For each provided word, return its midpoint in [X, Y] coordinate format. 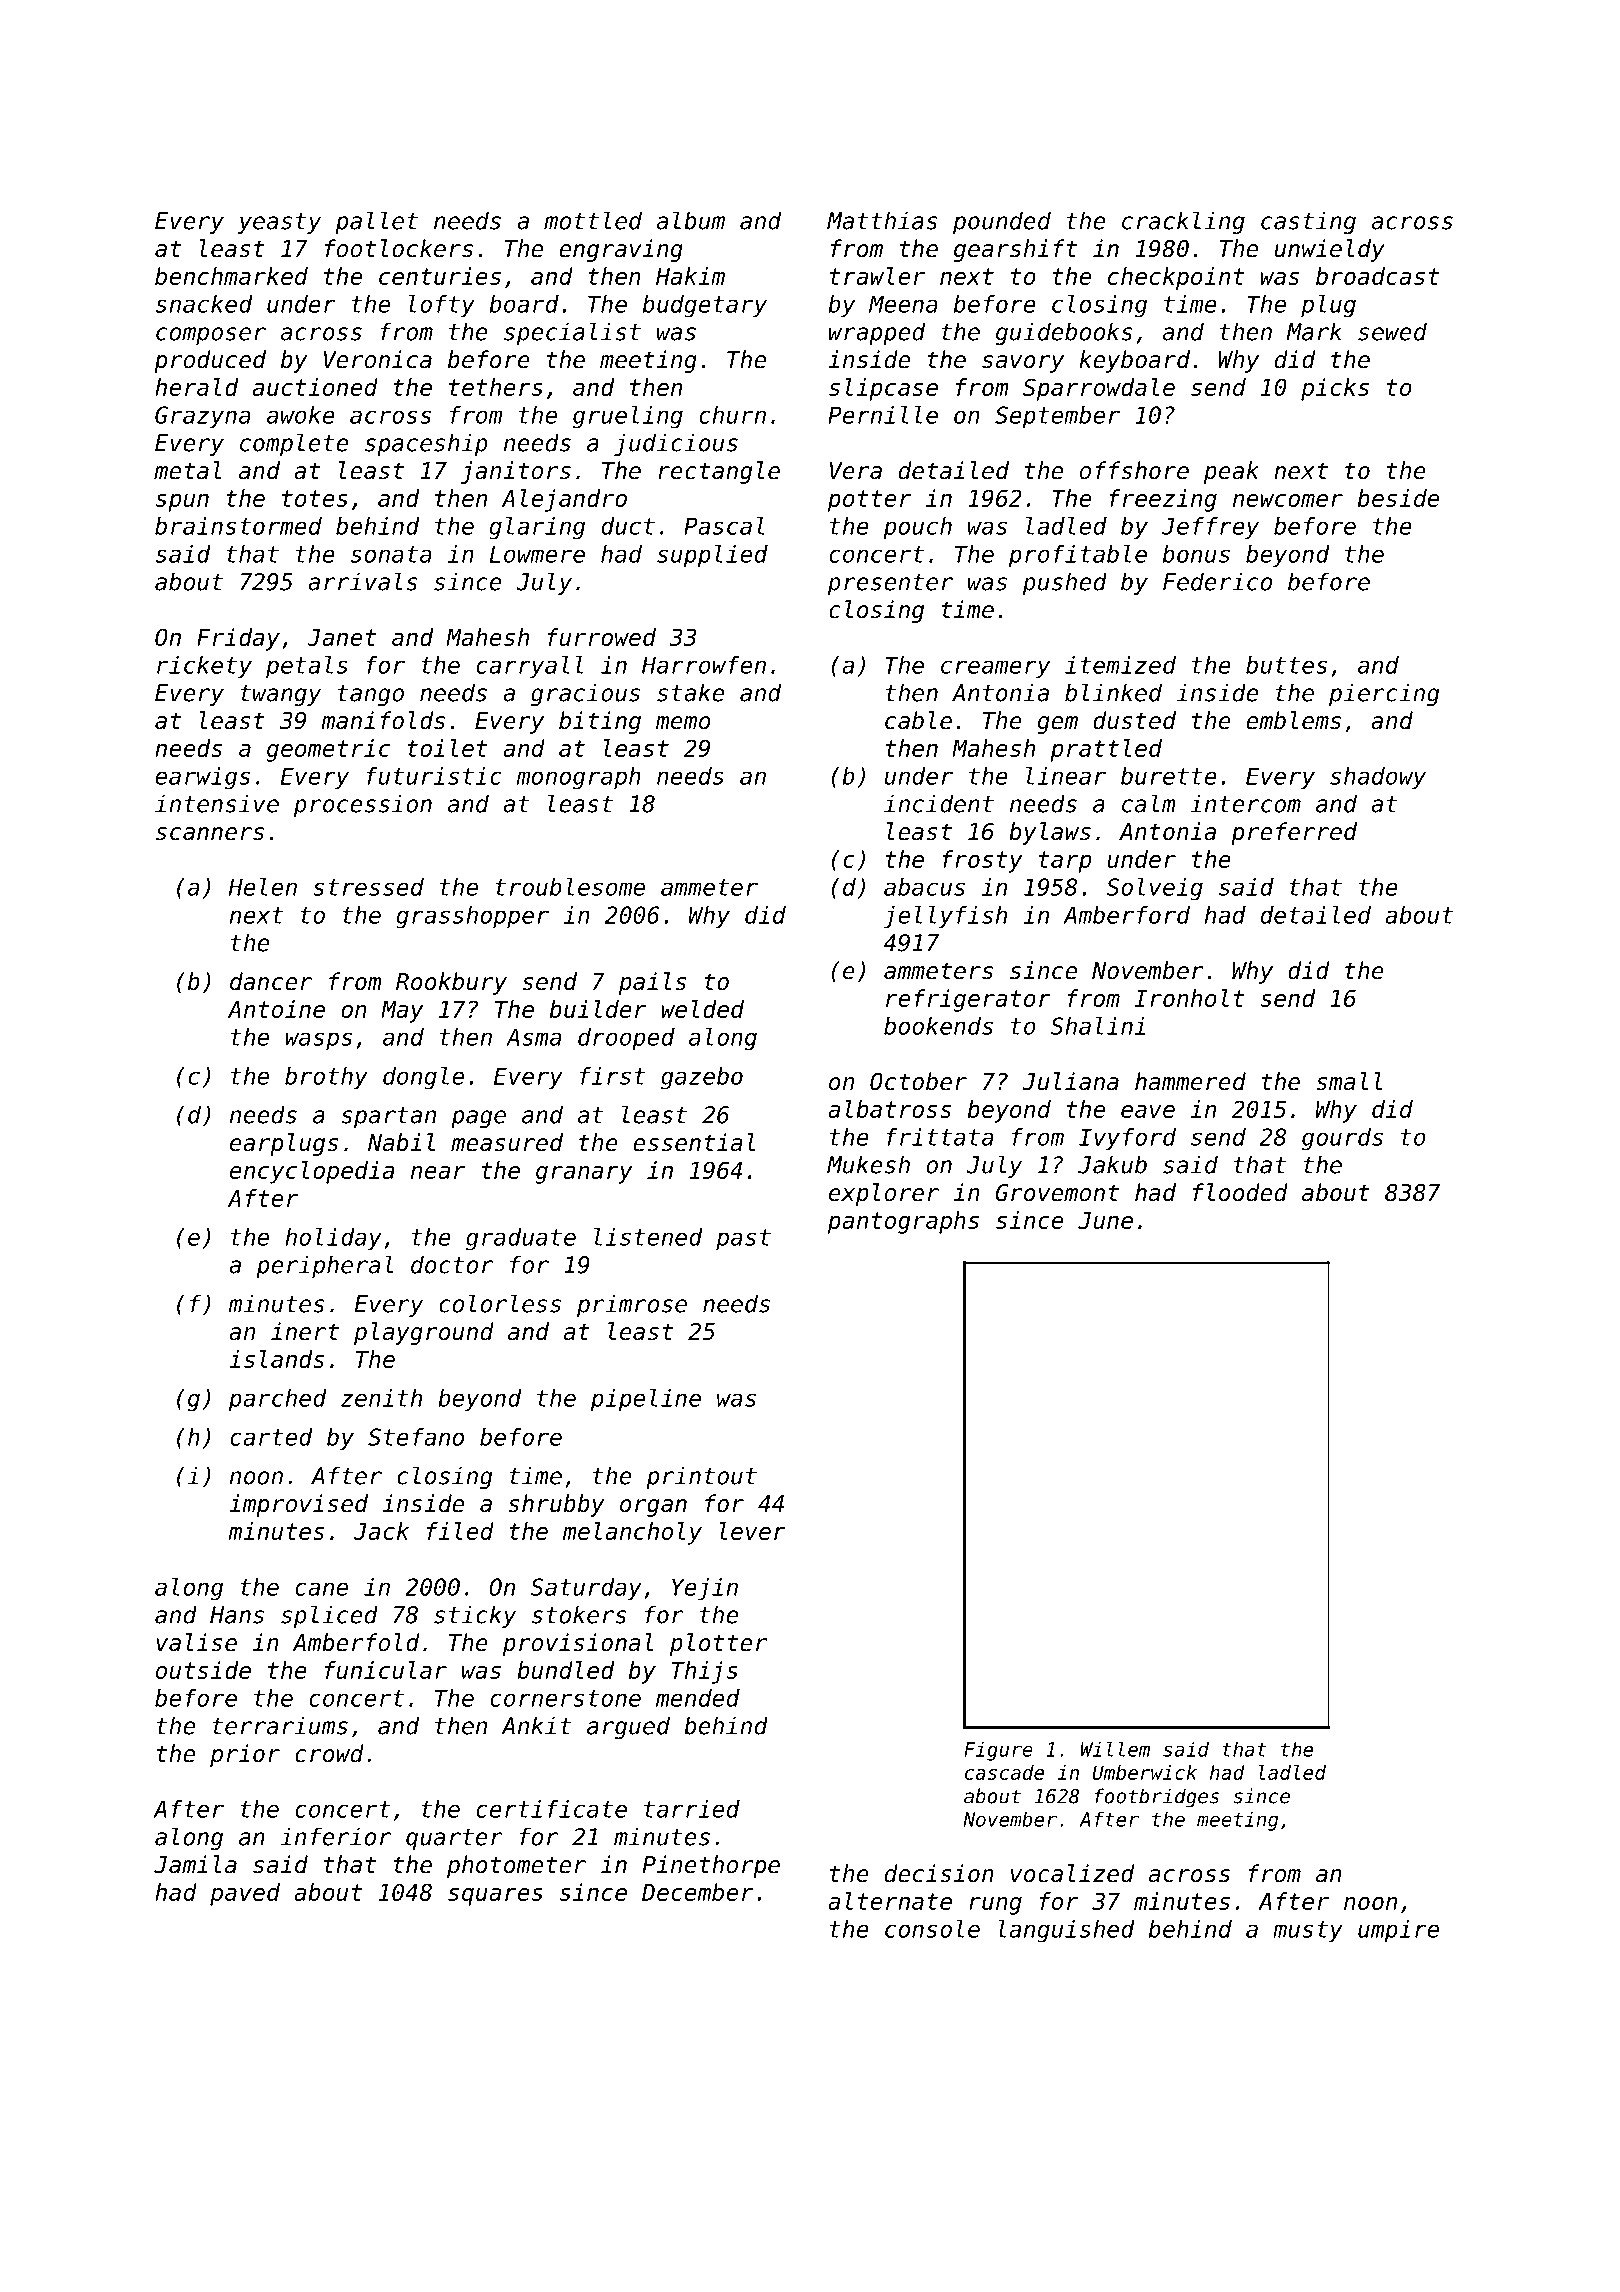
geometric [328, 750]
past [743, 1240]
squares [495, 1897]
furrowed [601, 637]
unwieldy [1330, 250]
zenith [381, 1398]
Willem [1115, 1749]
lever [753, 1531]
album [691, 220]
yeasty [279, 223]
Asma [533, 1037]
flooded [1240, 1192]
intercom [1245, 803]
